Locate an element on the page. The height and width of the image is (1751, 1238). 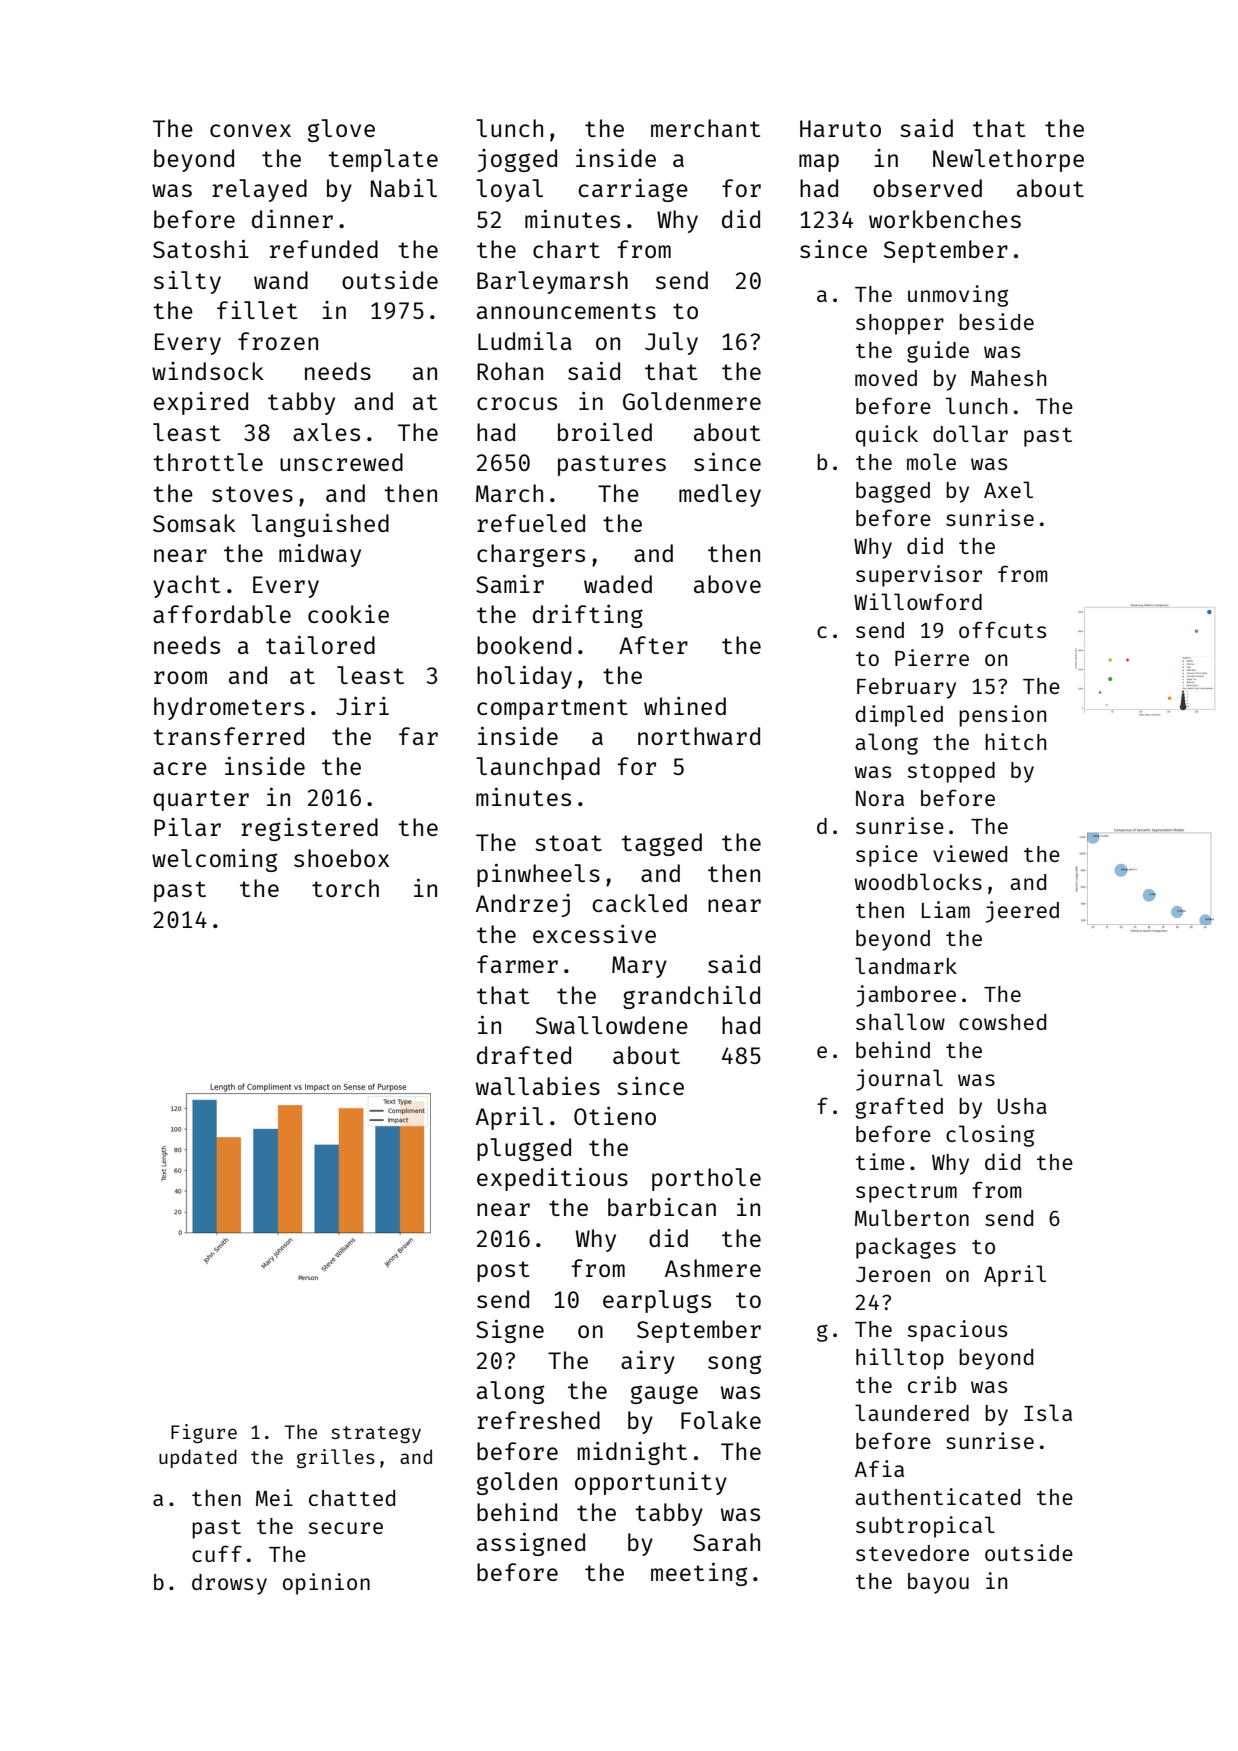
cowshed is located at coordinates (1002, 1022).
